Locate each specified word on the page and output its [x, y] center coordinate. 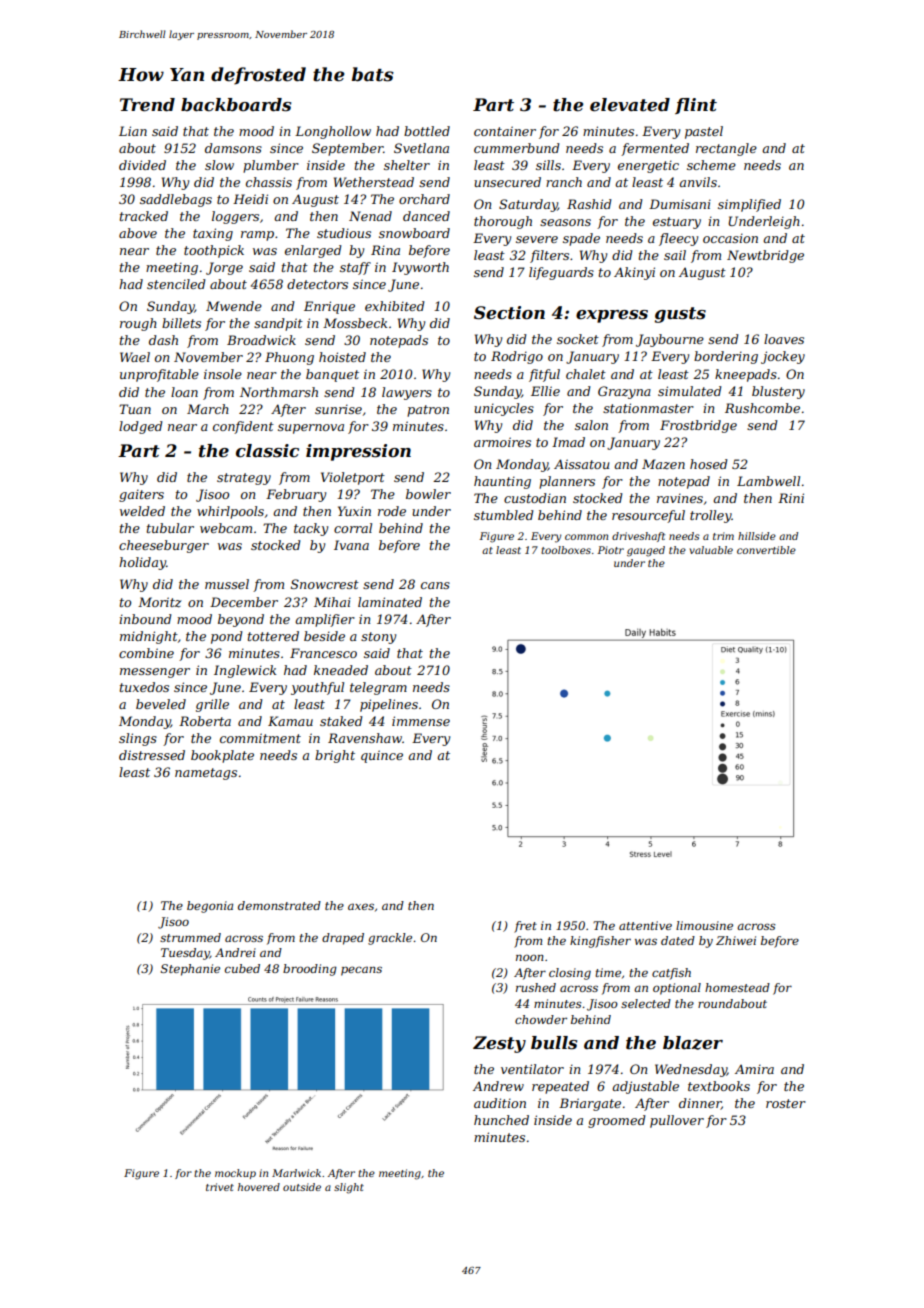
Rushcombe [762, 408]
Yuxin [354, 511]
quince [382, 756]
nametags [206, 774]
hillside [757, 536]
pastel [704, 132]
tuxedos [144, 687]
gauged [646, 551]
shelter [407, 165]
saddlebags [176, 200]
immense [421, 721]
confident [243, 427]
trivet [220, 1187]
